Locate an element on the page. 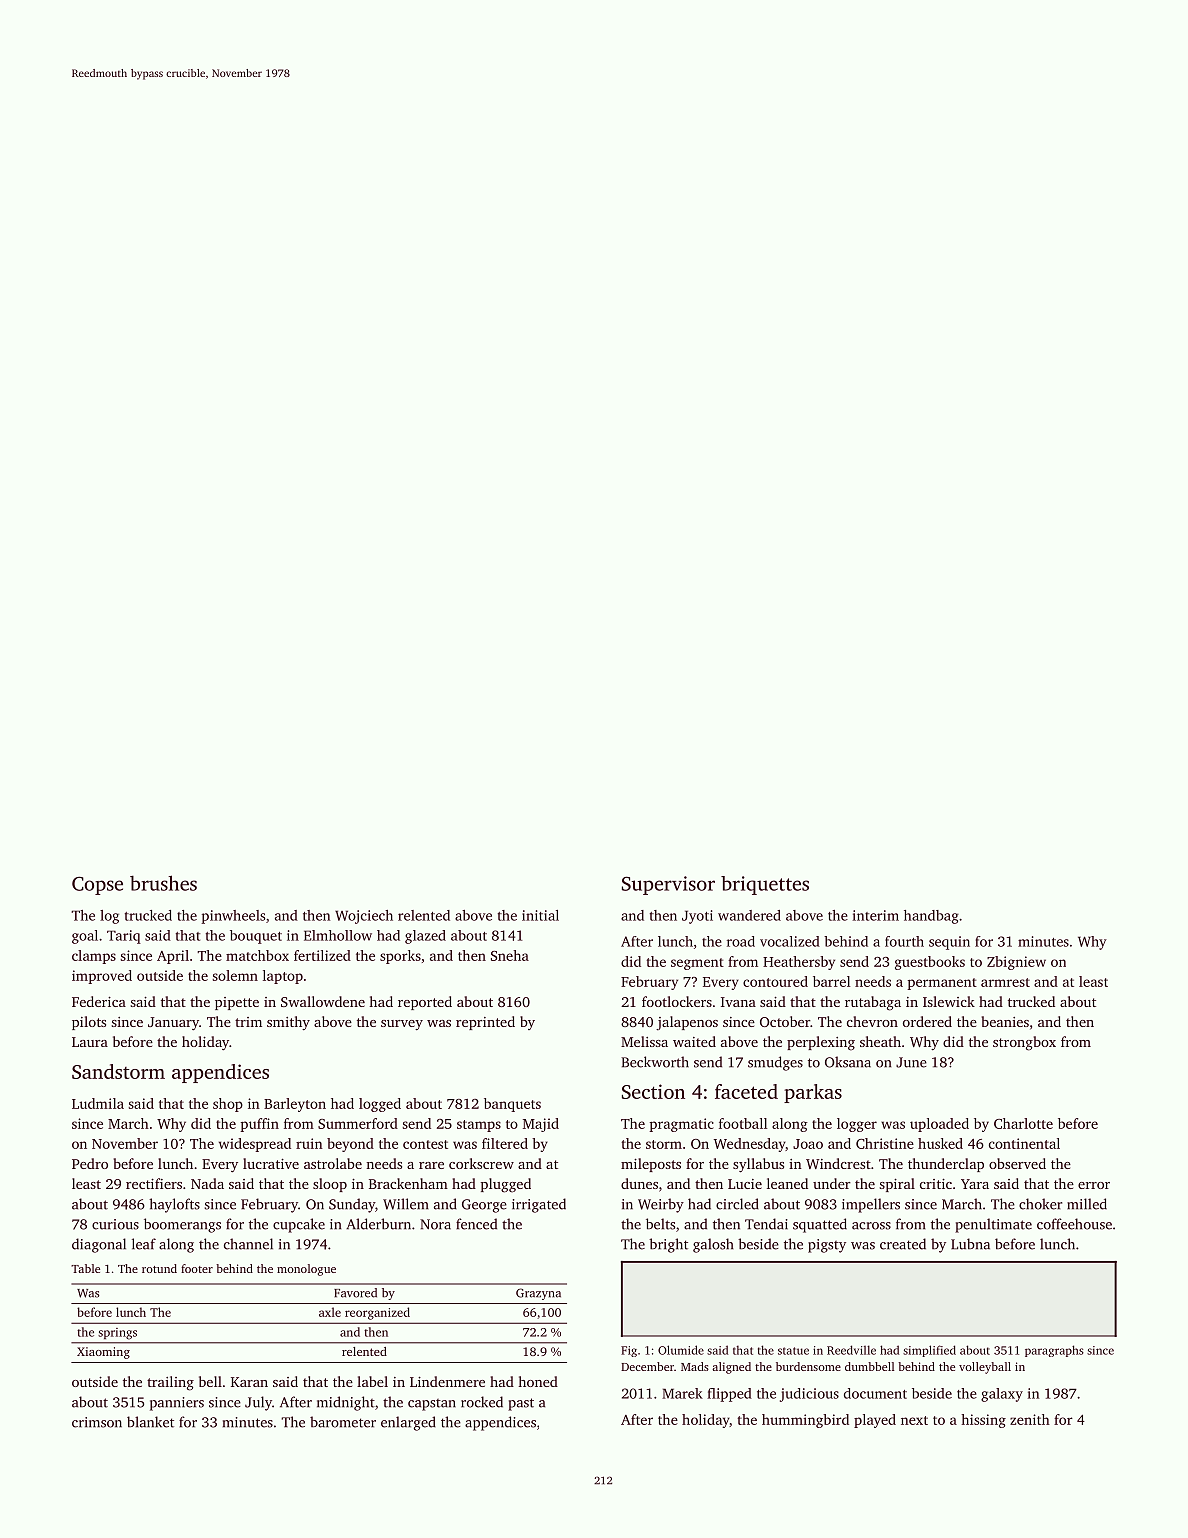  spiral is located at coordinates (897, 1185).
